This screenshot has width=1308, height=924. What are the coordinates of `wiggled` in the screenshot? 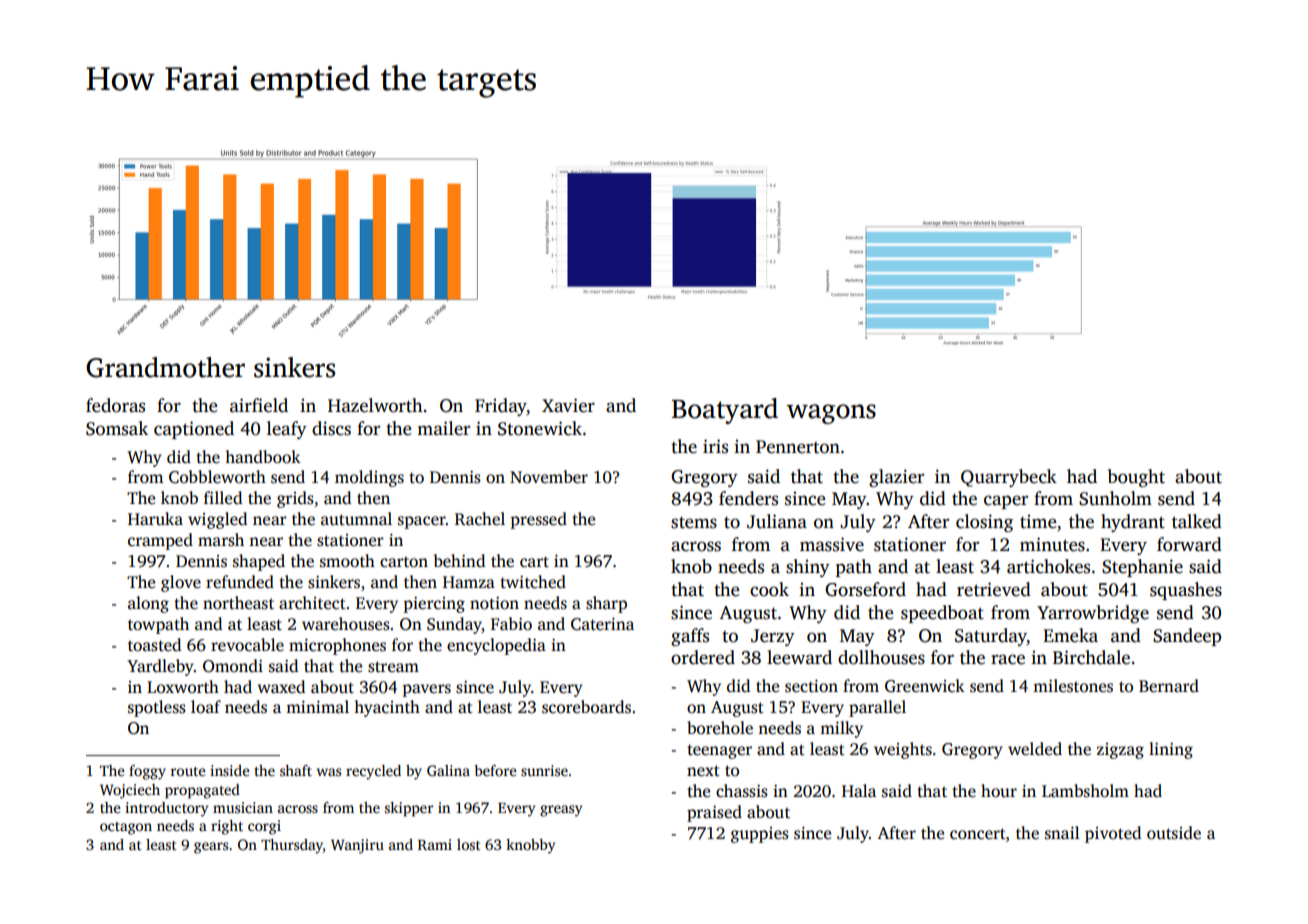 It's located at (217, 520).
